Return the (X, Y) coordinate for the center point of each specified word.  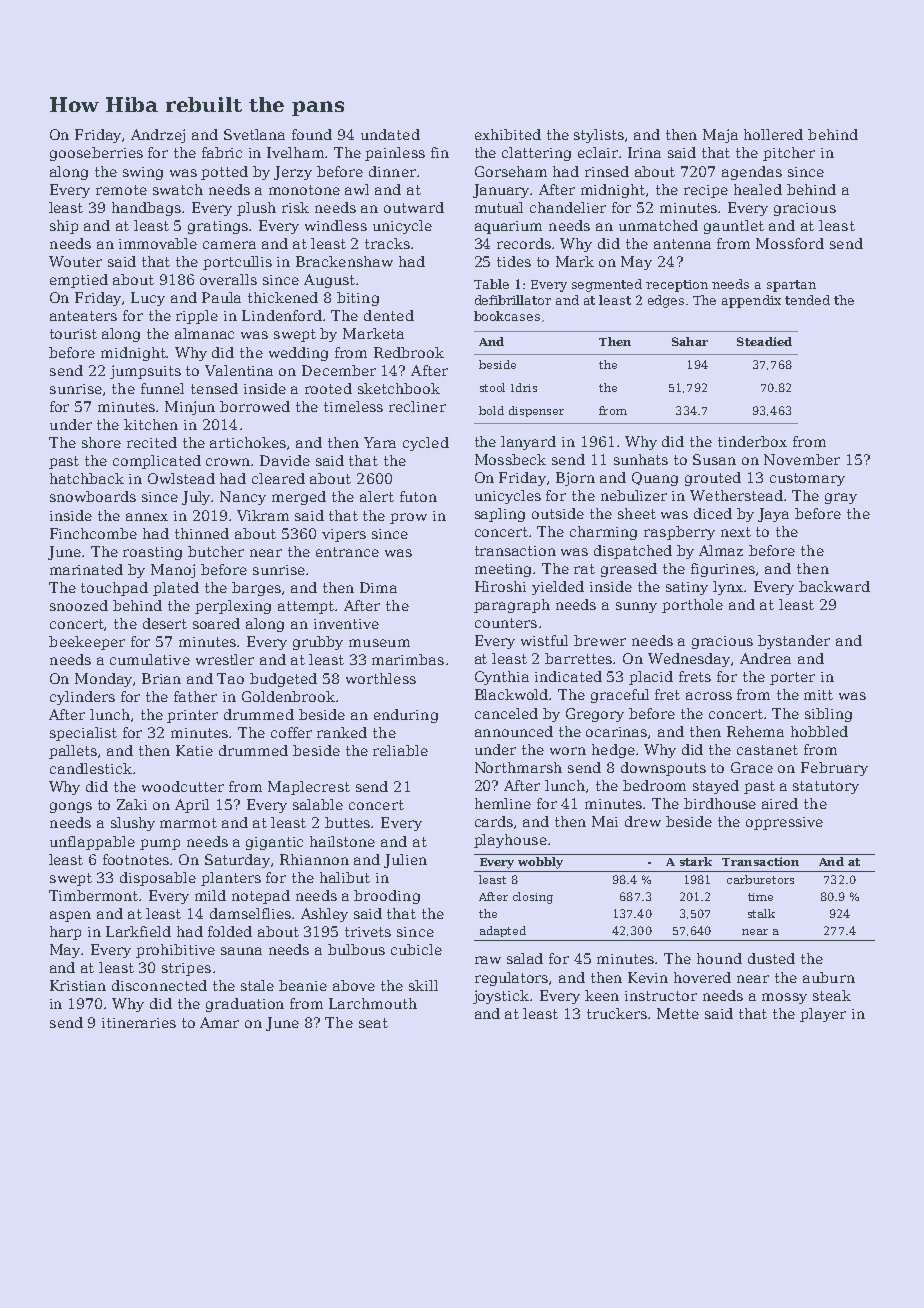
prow (408, 518)
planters (231, 879)
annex (147, 517)
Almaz (721, 550)
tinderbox (752, 441)
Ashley (324, 915)
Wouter (75, 261)
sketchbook (399, 388)
